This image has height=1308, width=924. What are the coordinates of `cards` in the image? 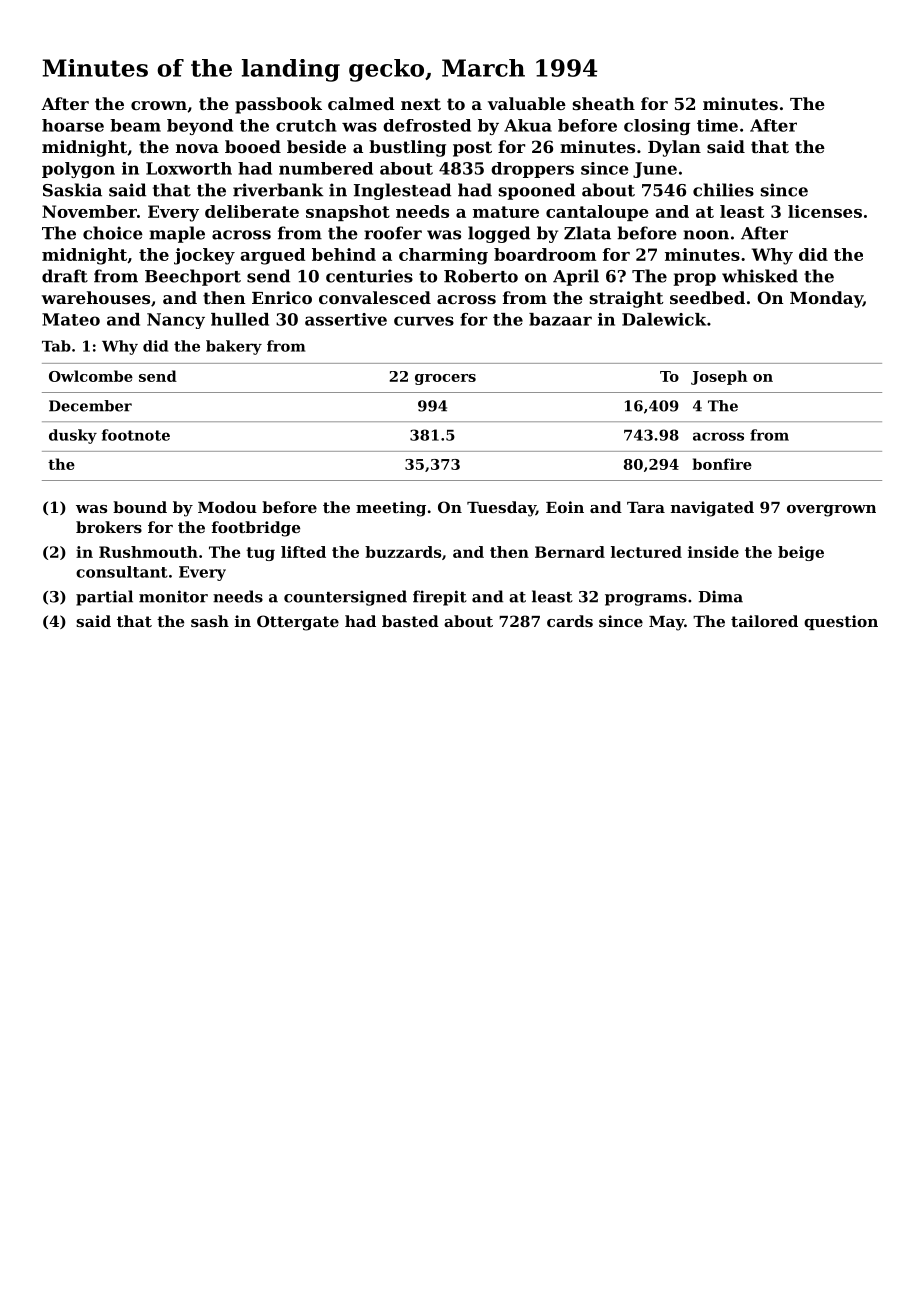 It's located at (570, 621).
